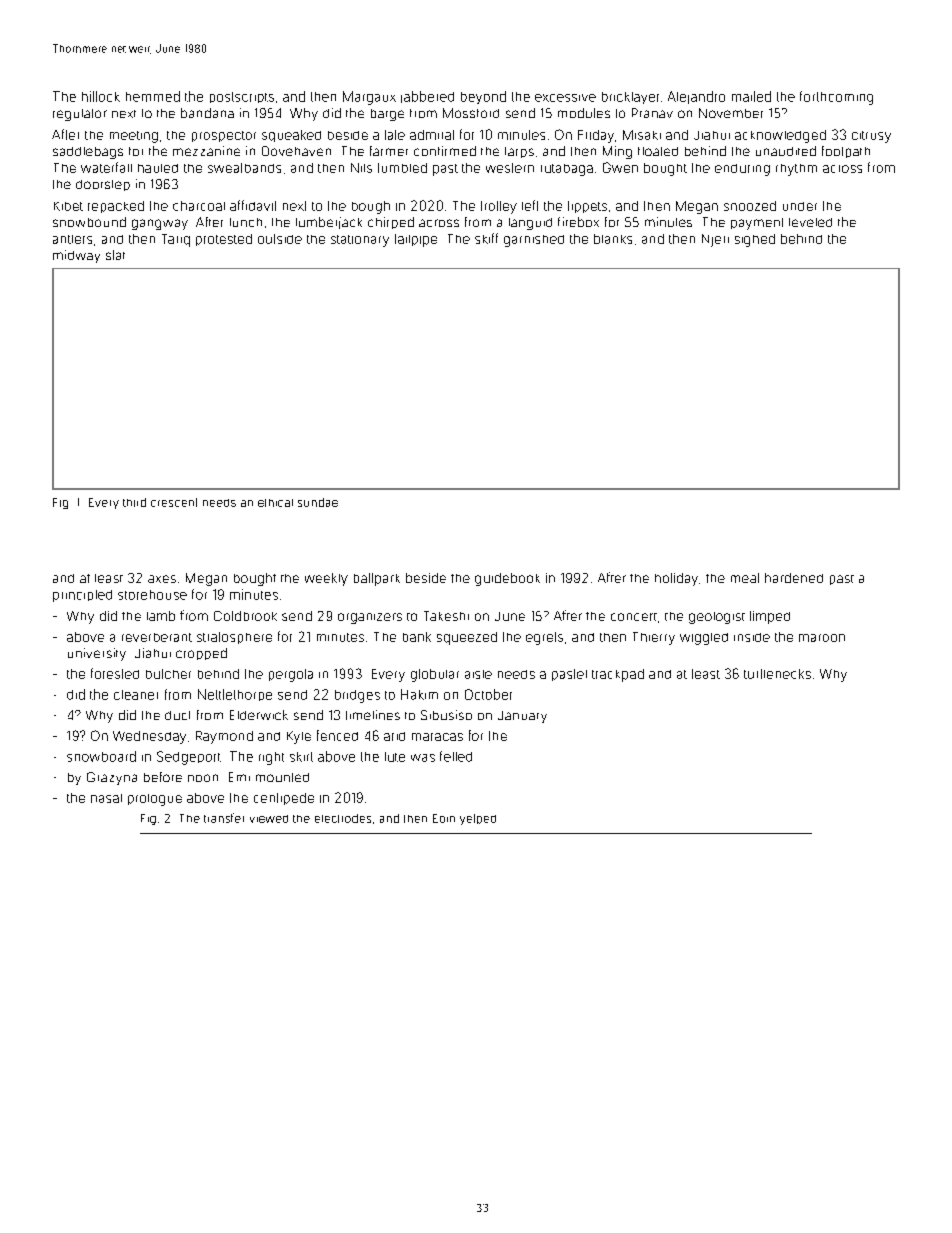 This screenshot has width=952, height=1233. What do you see at coordinates (794, 578) in the screenshot?
I see `hardened` at bounding box center [794, 578].
